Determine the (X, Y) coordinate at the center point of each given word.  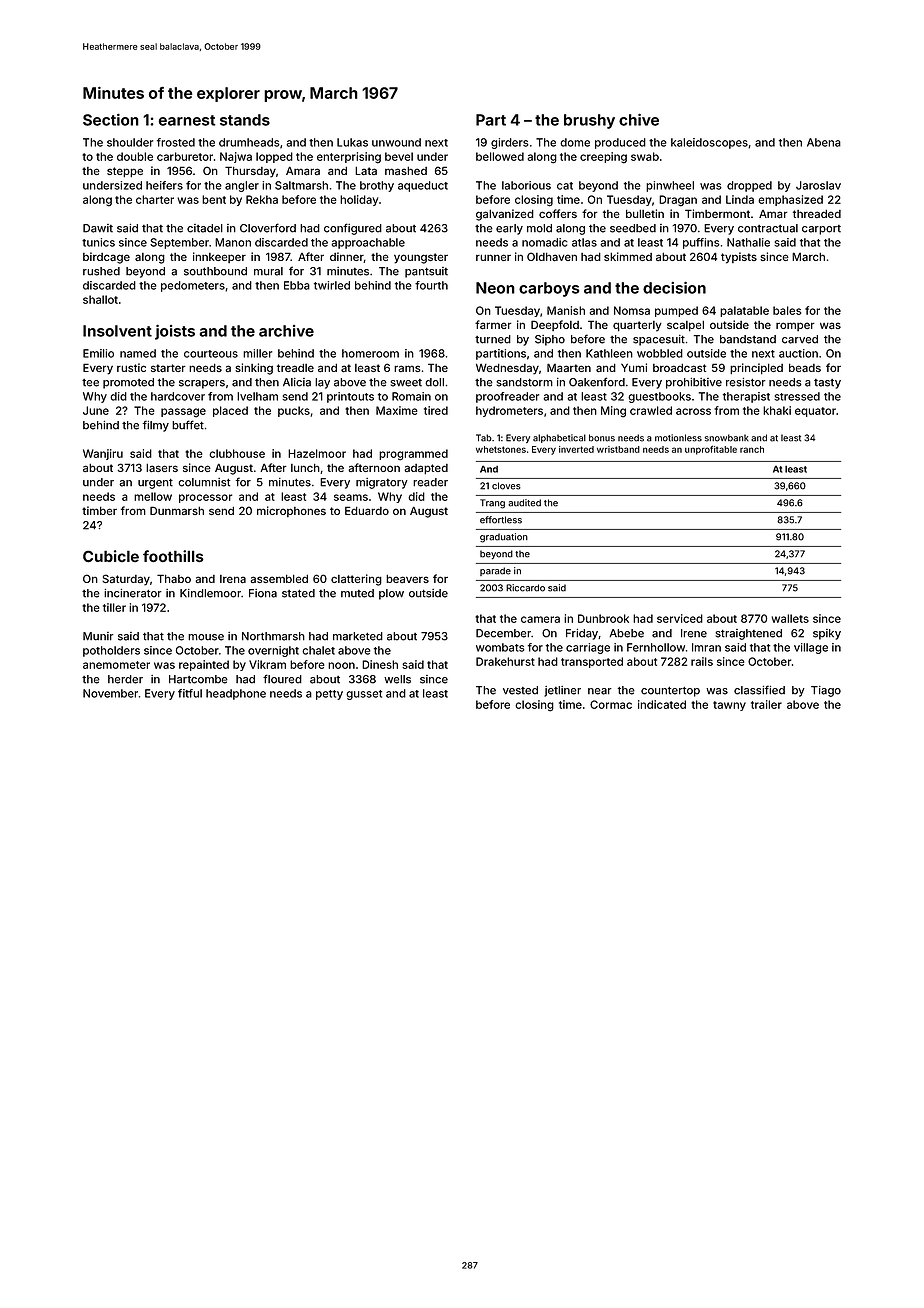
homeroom (370, 353)
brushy (589, 121)
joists (175, 332)
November (110, 693)
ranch (752, 449)
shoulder (130, 142)
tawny (729, 706)
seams (351, 497)
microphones (291, 511)
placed (230, 411)
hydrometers (509, 411)
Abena (824, 142)
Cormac (611, 704)
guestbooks (659, 397)
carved (800, 339)
